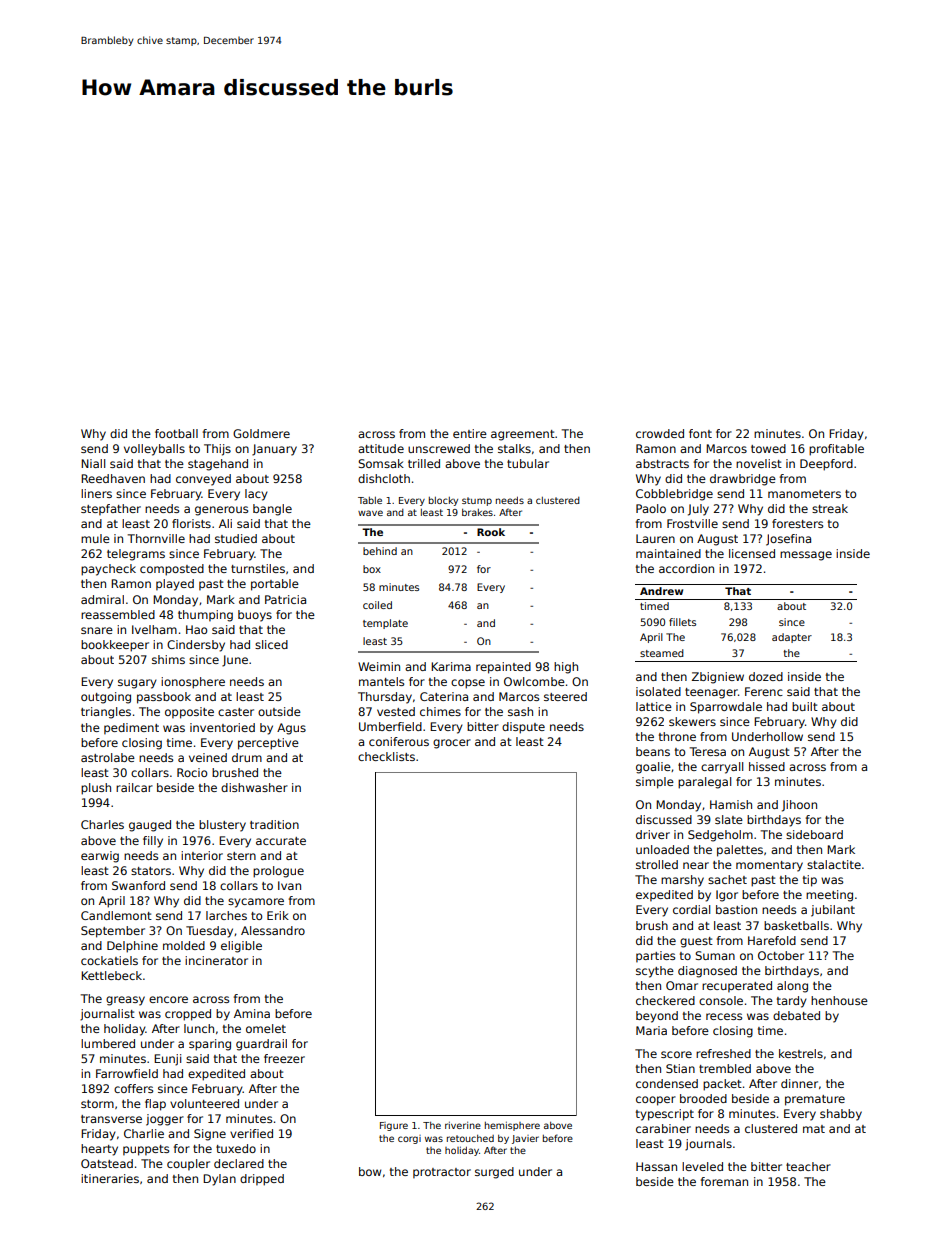 The width and height of the document is (952, 1233). I want to click on typescript, so click(665, 1115).
